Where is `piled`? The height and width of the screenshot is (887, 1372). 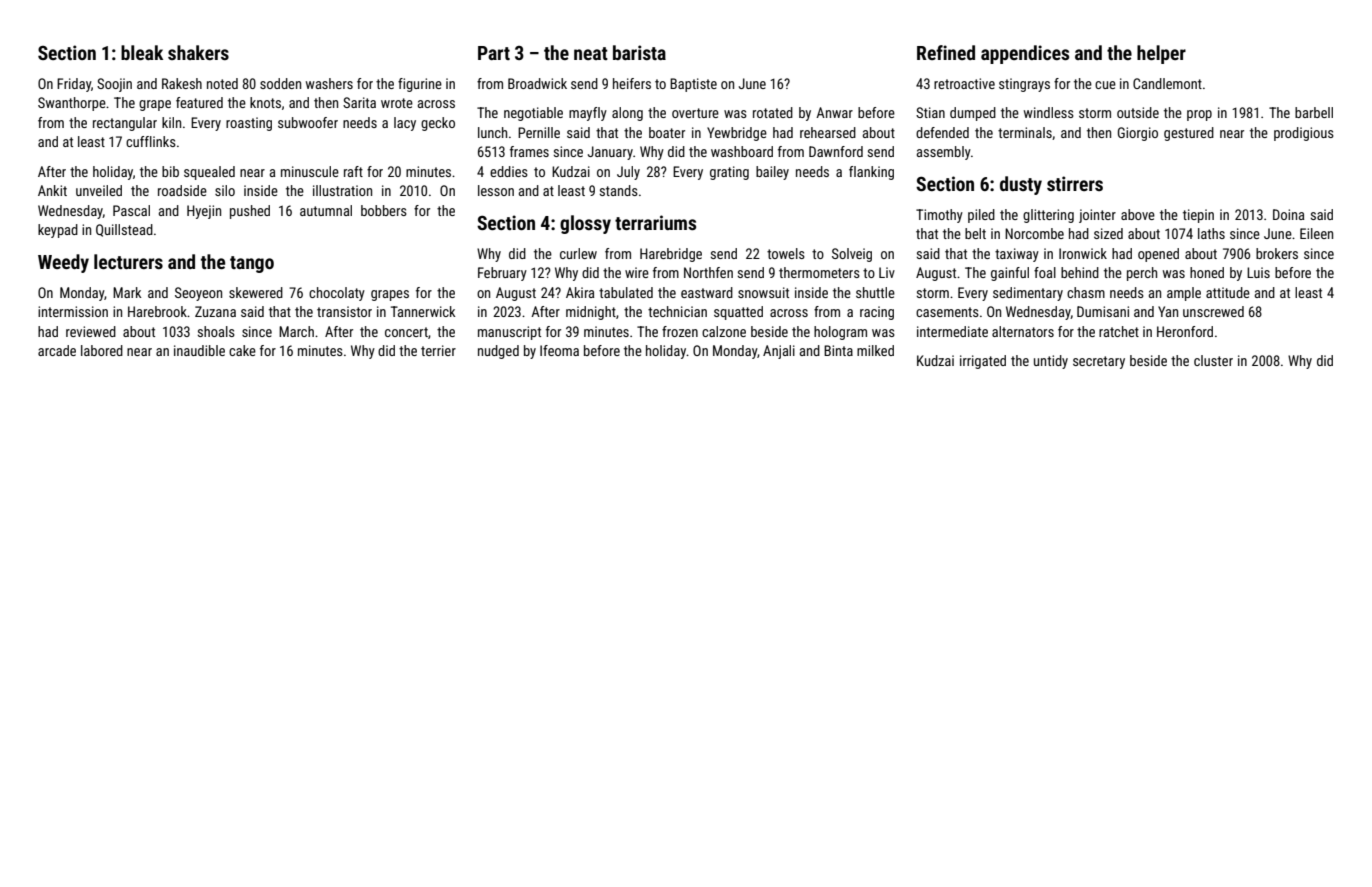 piled is located at coordinates (981, 216).
